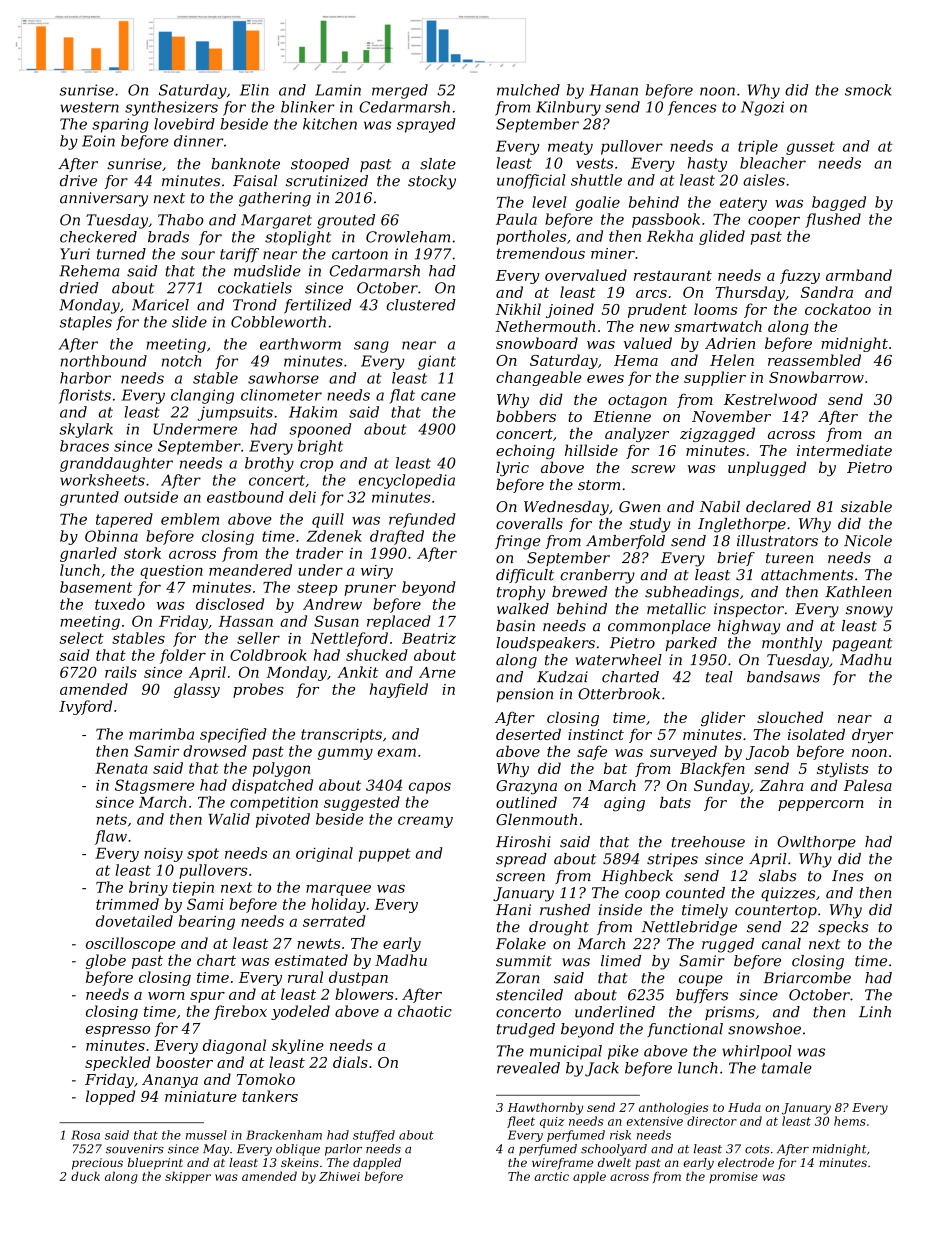  What do you see at coordinates (161, 734) in the document?
I see `marimba` at bounding box center [161, 734].
